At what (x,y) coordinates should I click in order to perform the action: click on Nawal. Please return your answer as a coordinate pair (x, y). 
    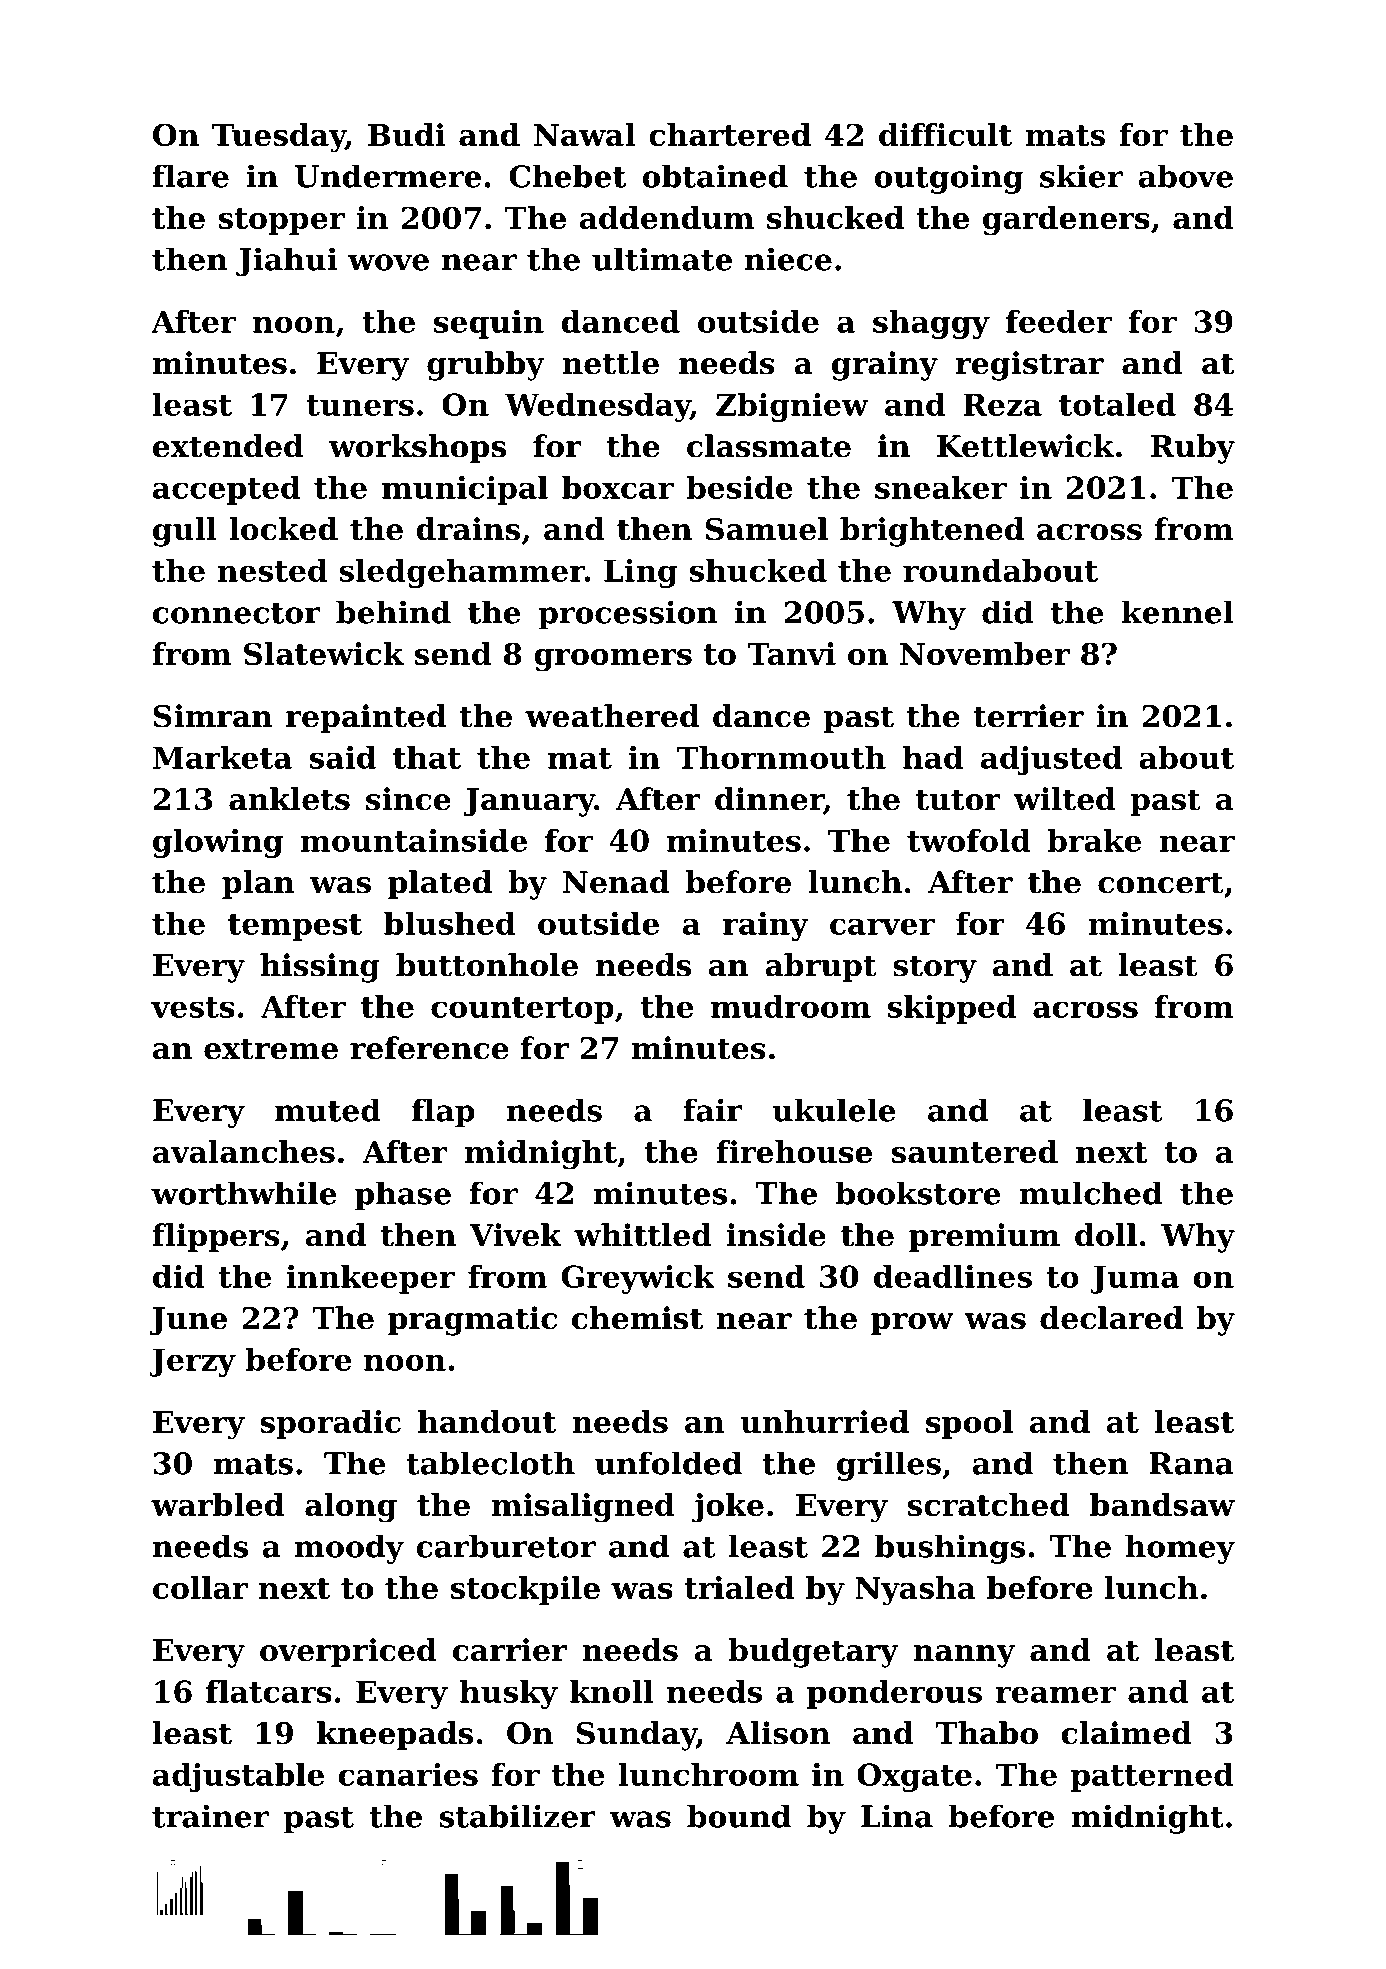
    Looking at the image, I should click on (584, 134).
